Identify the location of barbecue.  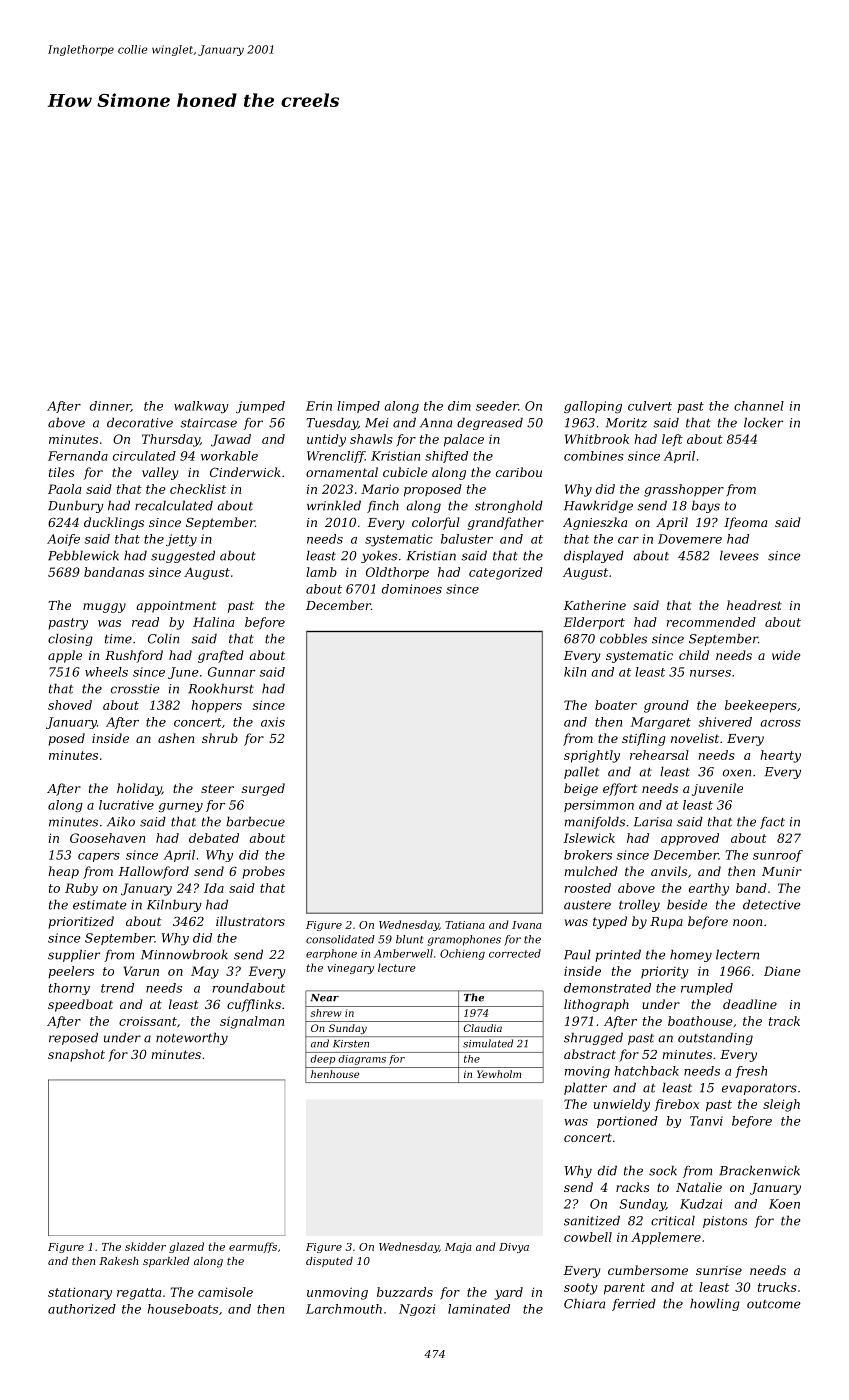
(255, 821).
